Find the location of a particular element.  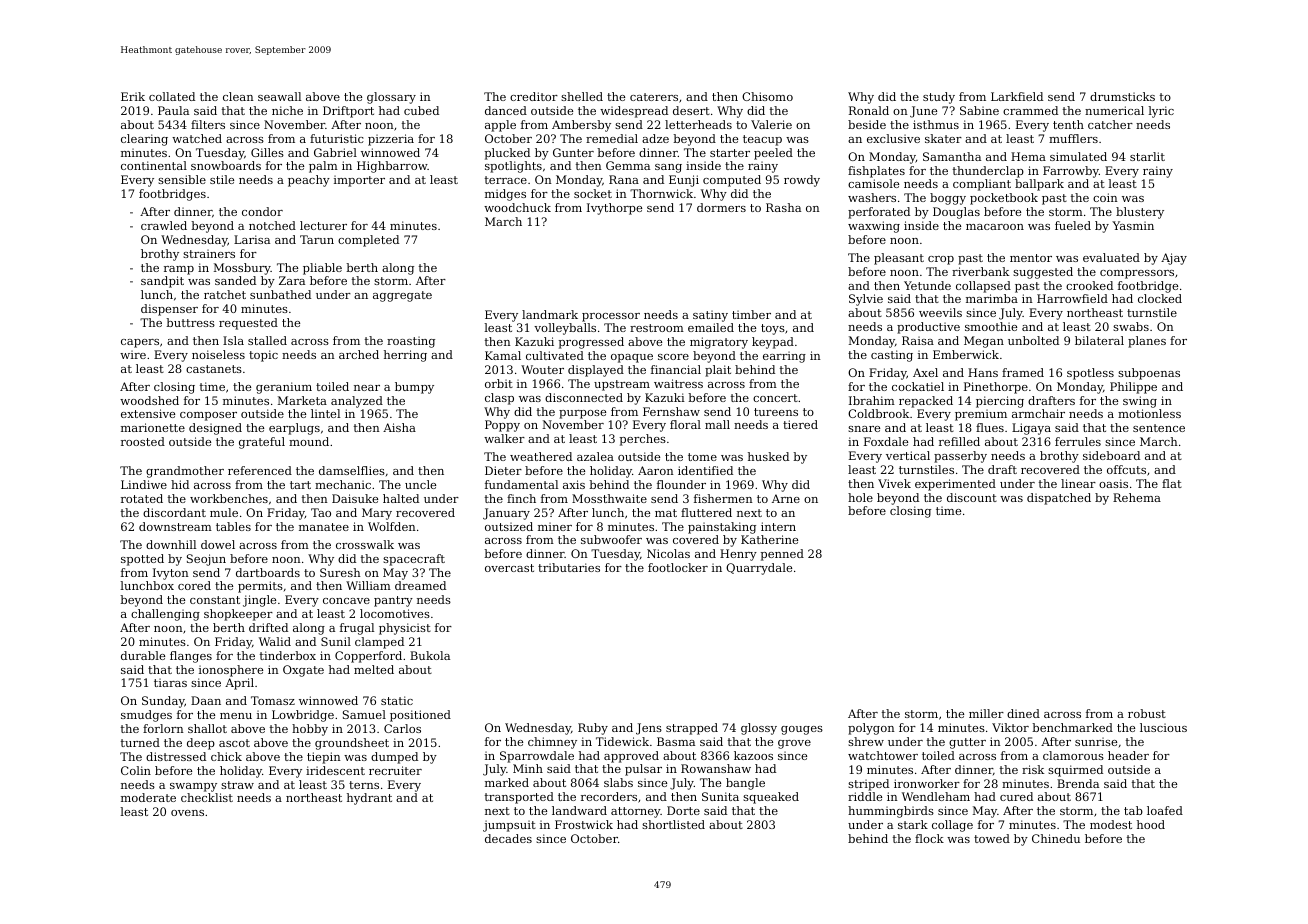

aggregate is located at coordinates (402, 296).
